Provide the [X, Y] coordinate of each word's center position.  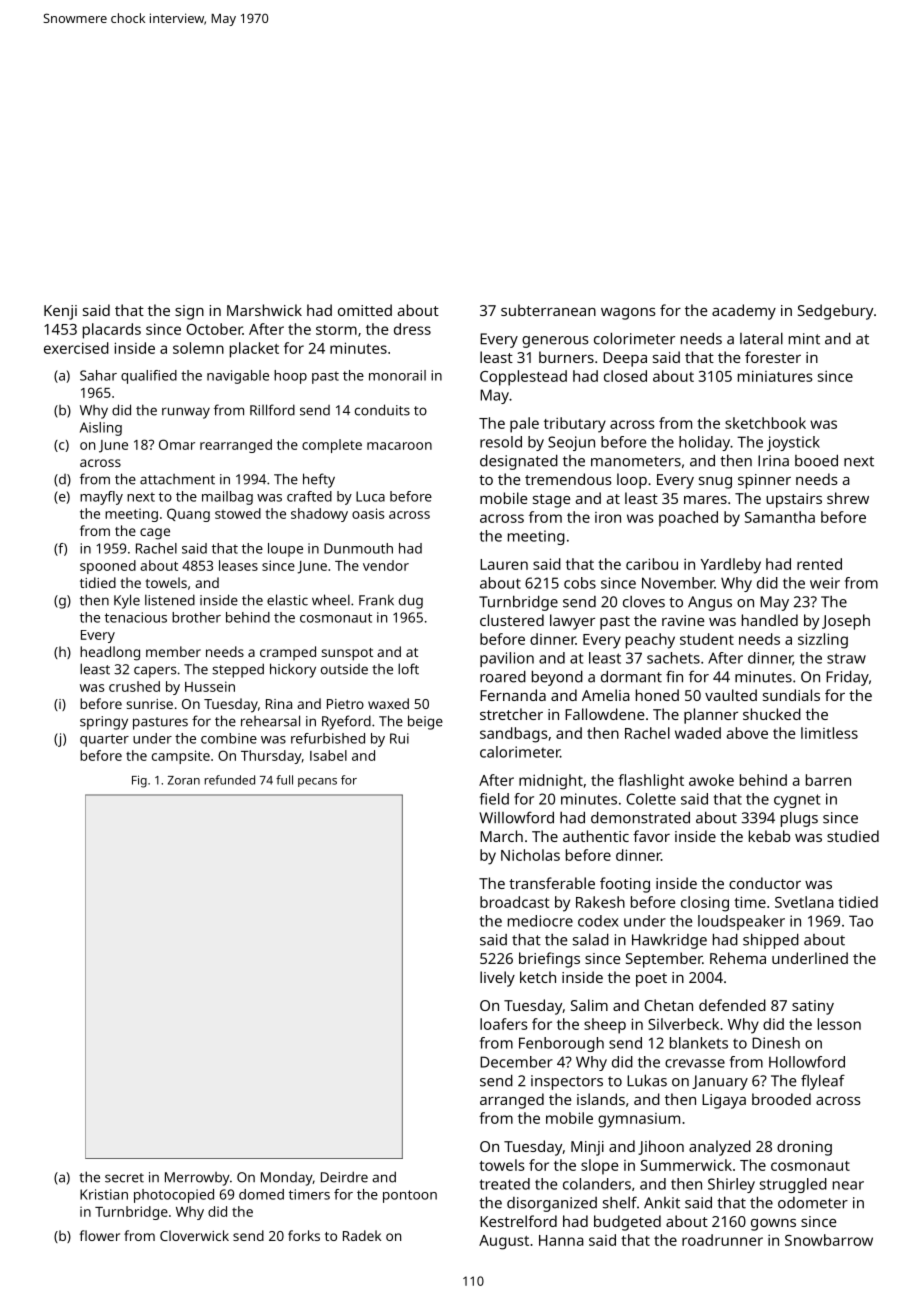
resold [501, 442]
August [504, 1242]
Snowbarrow [829, 1240]
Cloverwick [194, 1235]
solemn [198, 348]
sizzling [823, 641]
